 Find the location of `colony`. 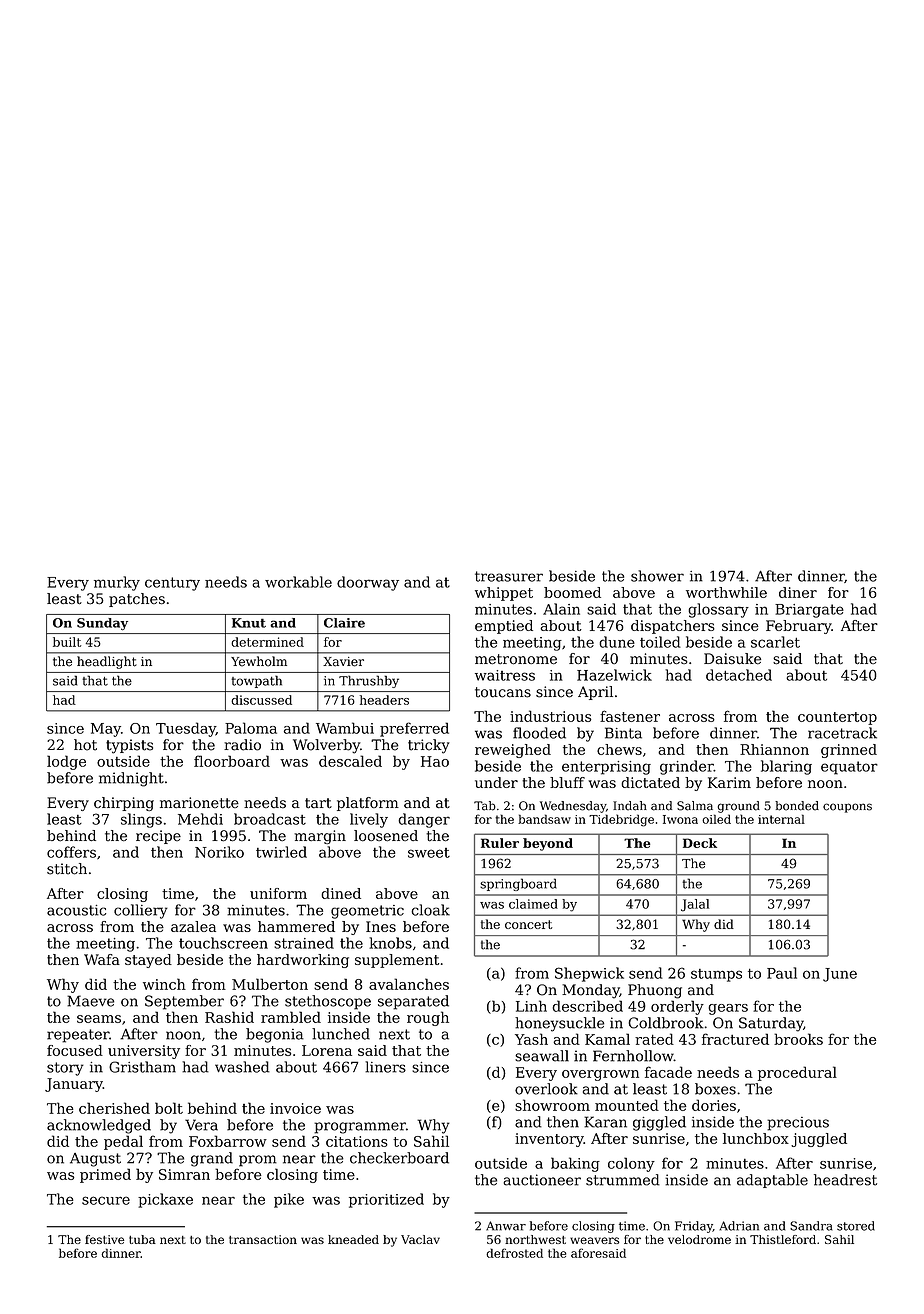

colony is located at coordinates (631, 1164).
